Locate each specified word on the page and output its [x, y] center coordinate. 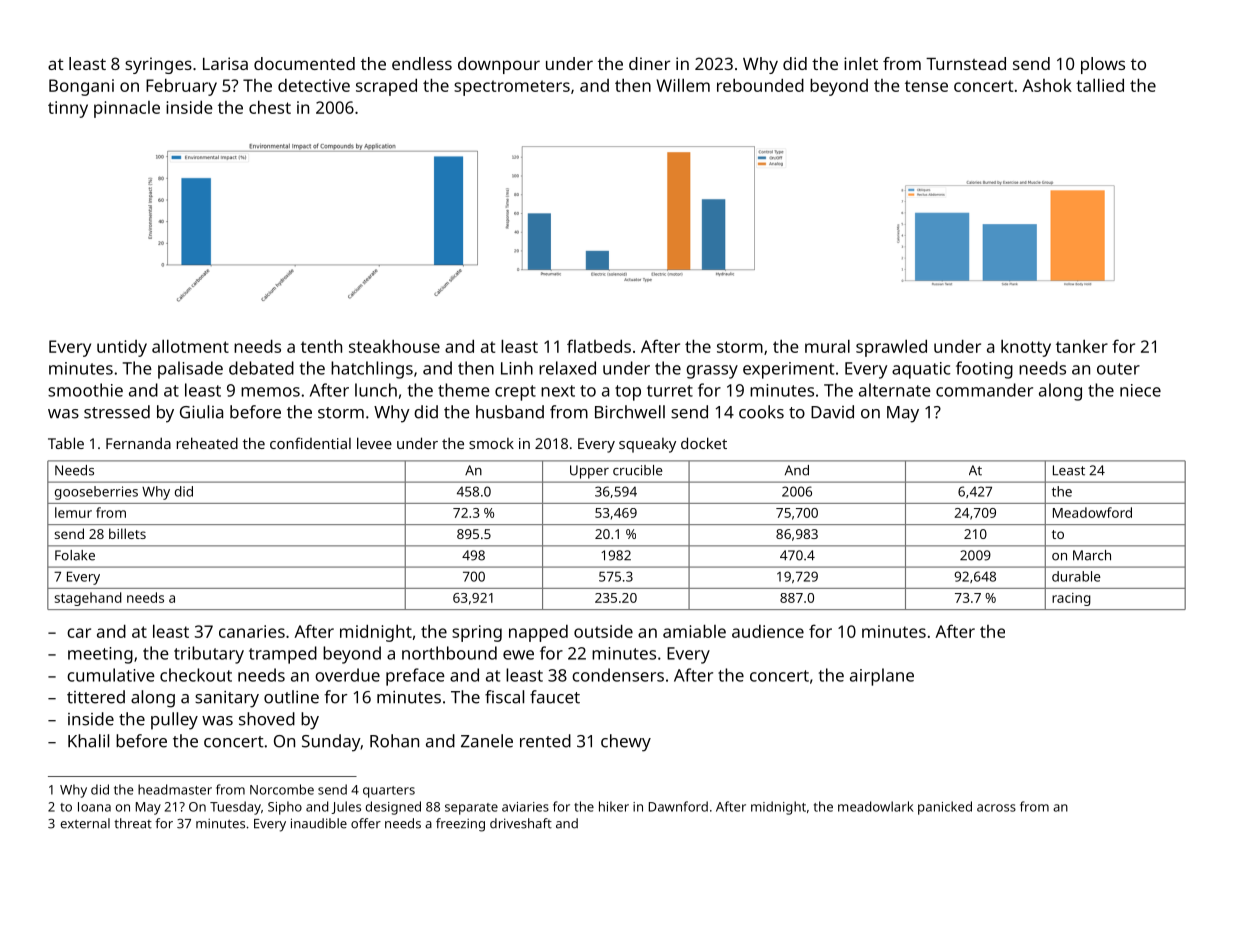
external [85, 823]
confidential [310, 443]
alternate [895, 390]
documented [304, 63]
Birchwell [630, 412]
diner [649, 63]
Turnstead [966, 63]
